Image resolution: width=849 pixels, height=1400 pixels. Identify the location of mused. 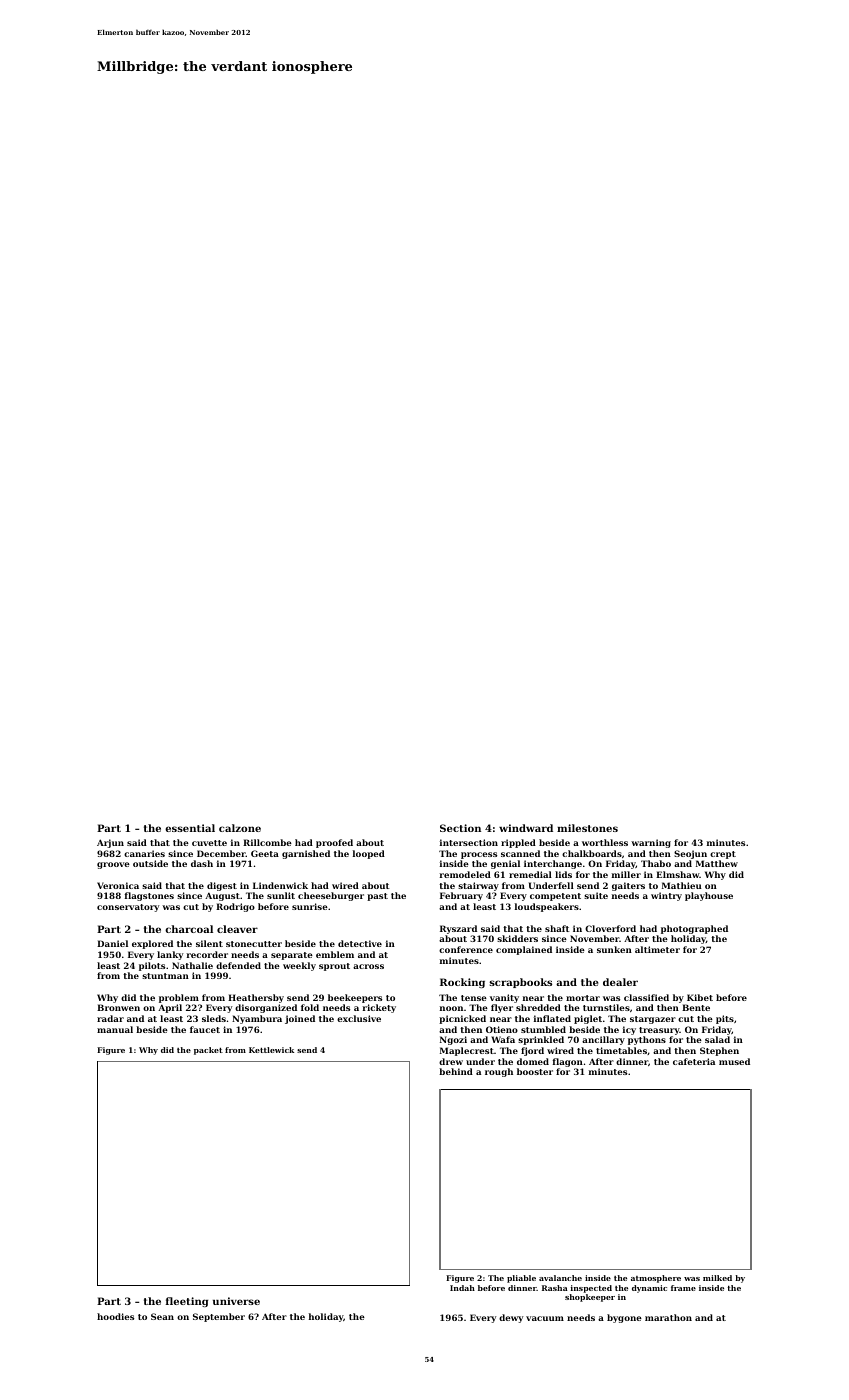
(734, 1061).
